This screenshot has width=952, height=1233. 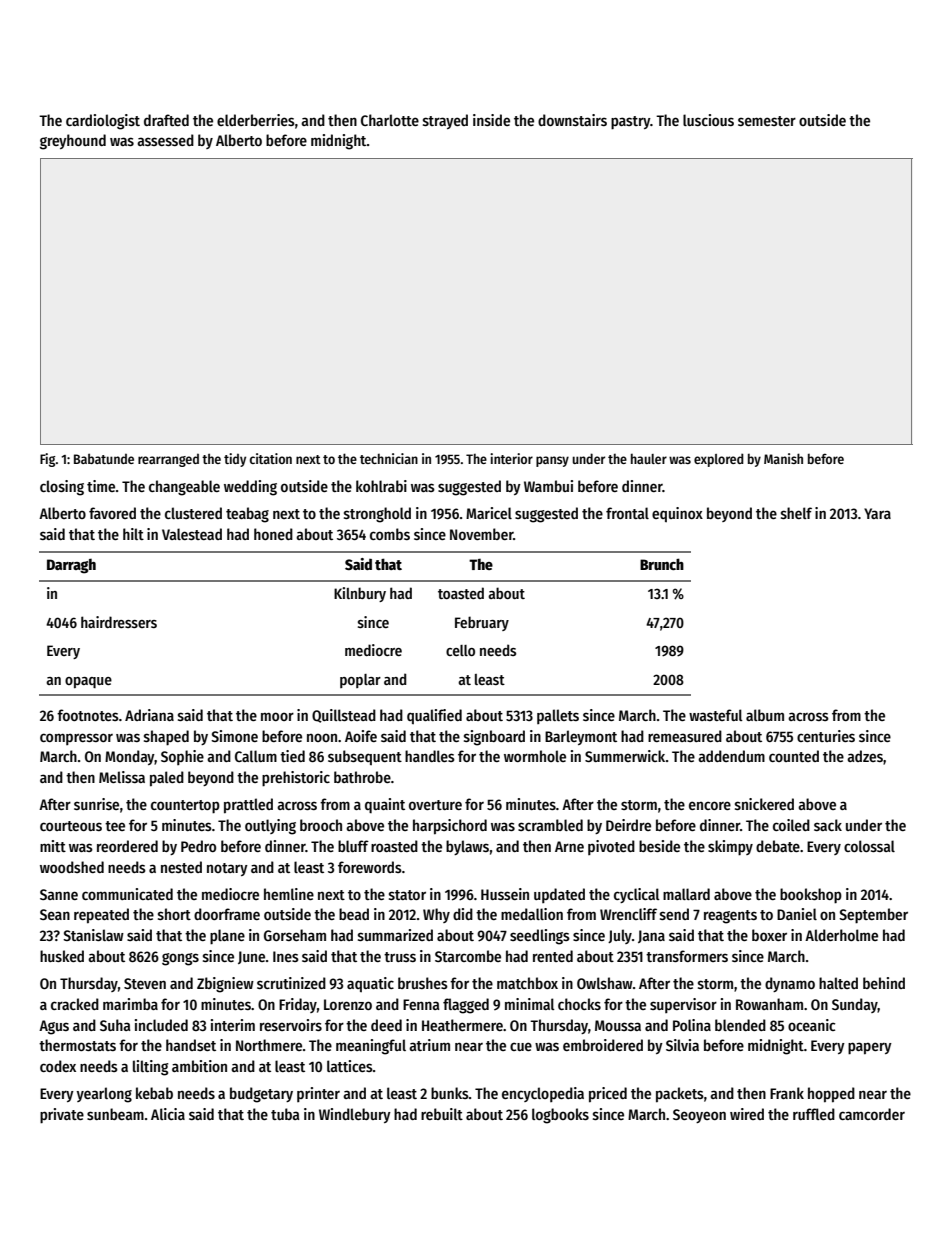 What do you see at coordinates (445, 121) in the screenshot?
I see `strayed` at bounding box center [445, 121].
